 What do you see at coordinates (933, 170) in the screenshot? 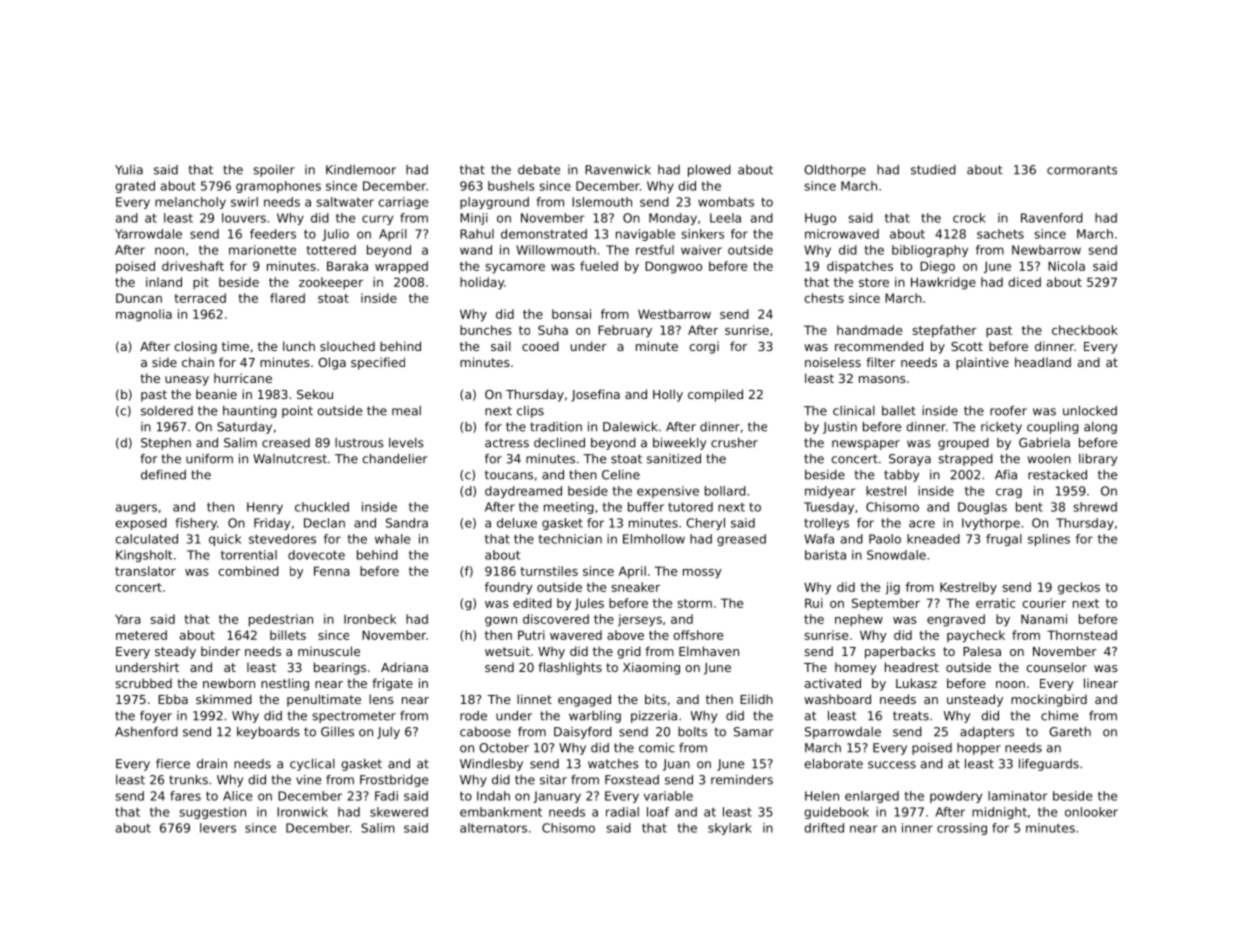
I see `studied` at bounding box center [933, 170].
